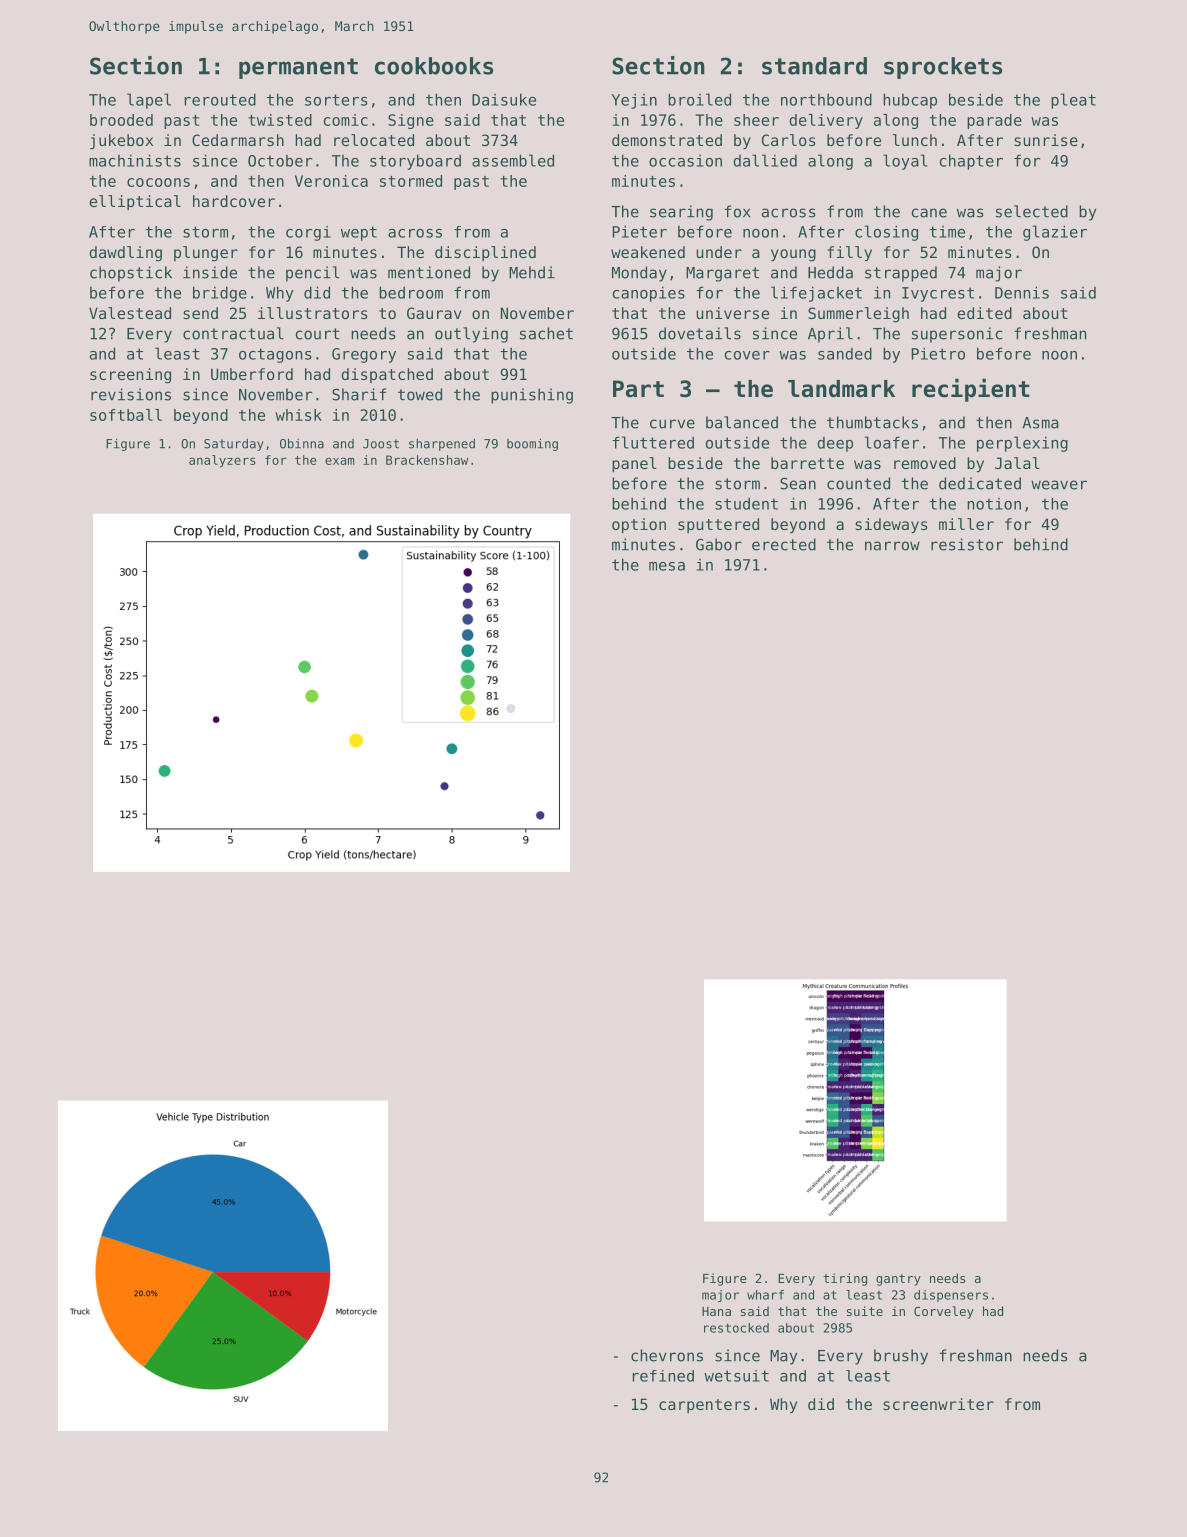 The image size is (1187, 1537). I want to click on refined, so click(663, 1376).
